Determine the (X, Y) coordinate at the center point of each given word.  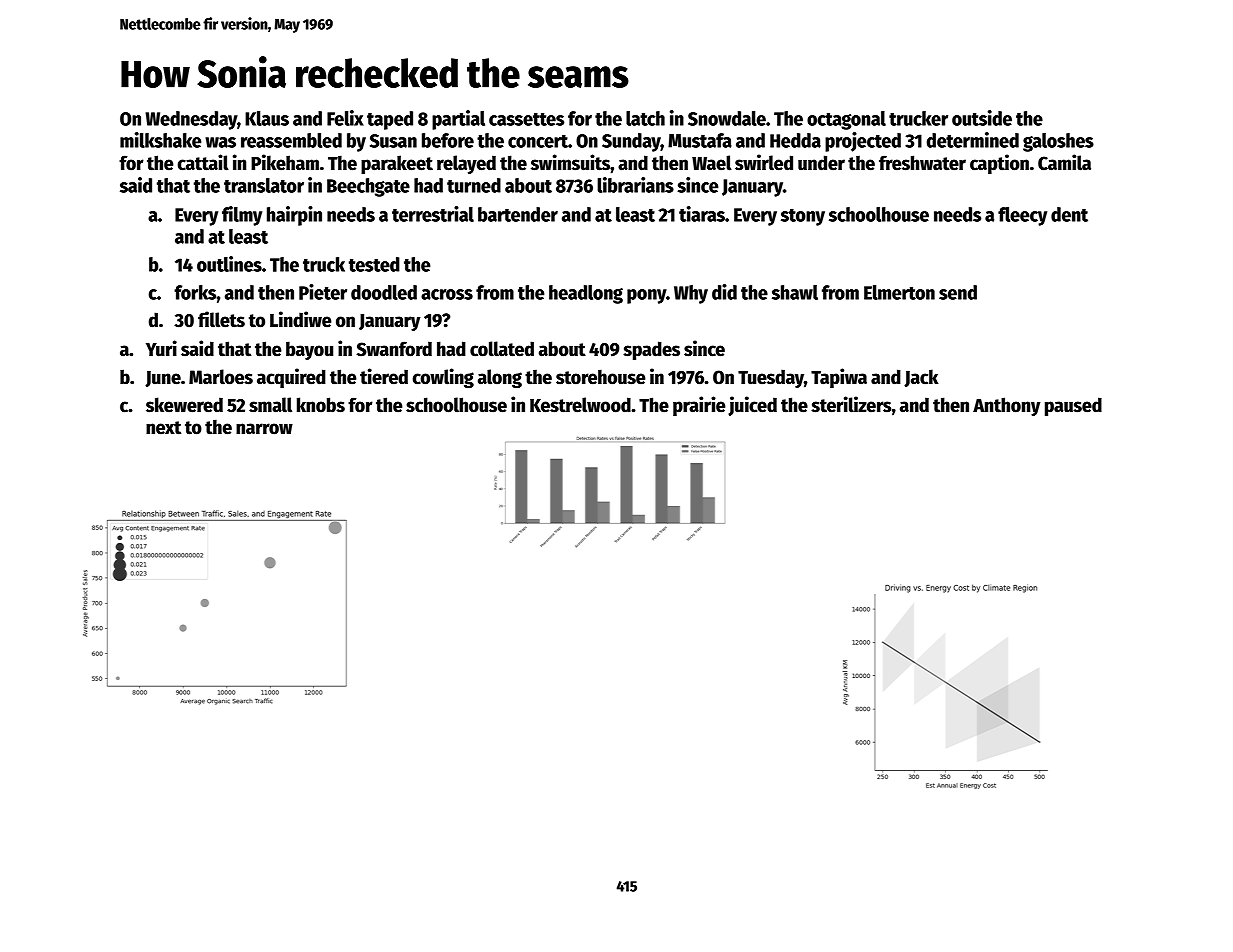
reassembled (291, 140)
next (163, 428)
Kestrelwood (580, 405)
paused (1073, 406)
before (448, 140)
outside (982, 118)
